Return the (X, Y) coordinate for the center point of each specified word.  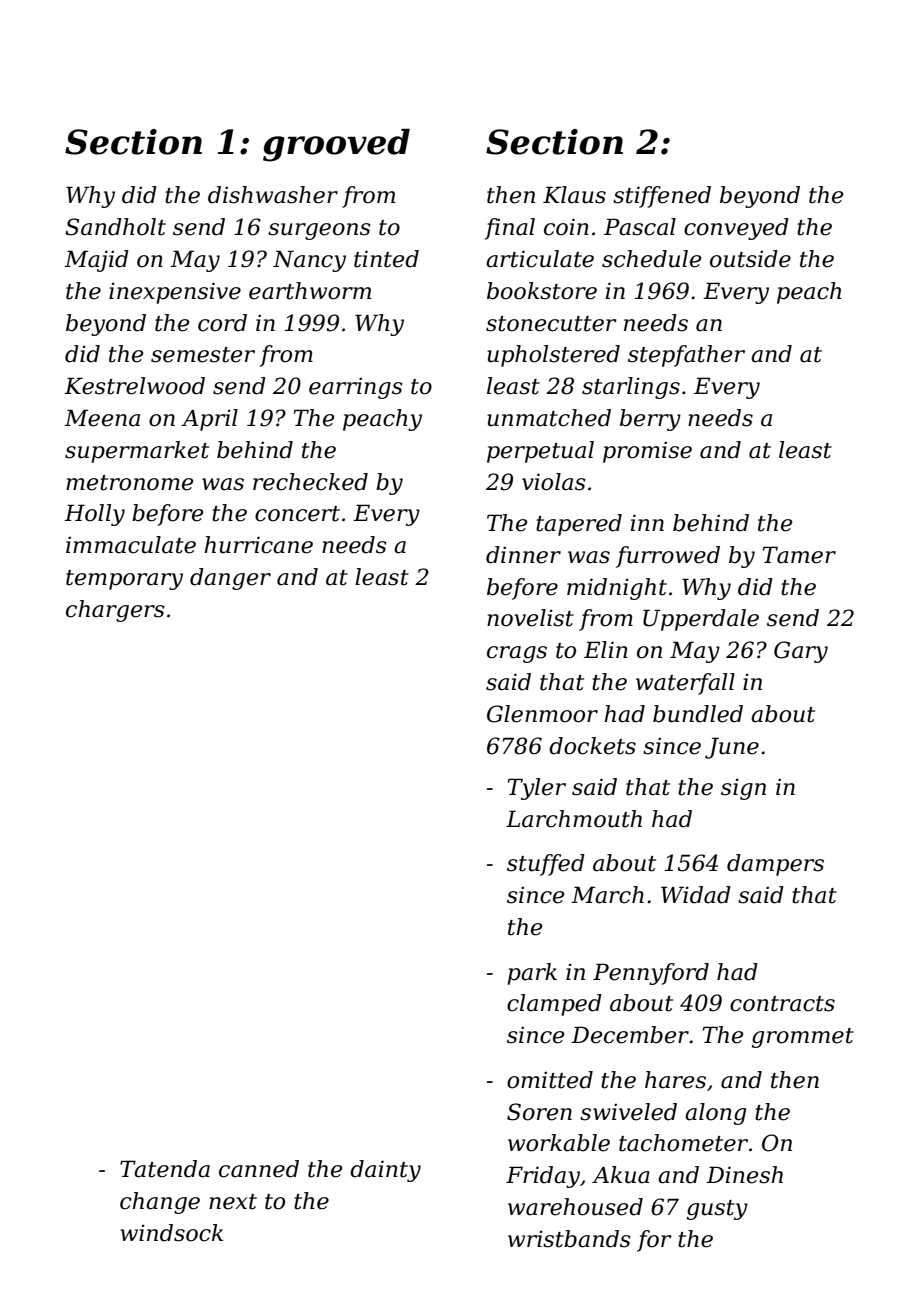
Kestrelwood (134, 386)
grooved (336, 145)
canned (259, 1169)
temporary (124, 580)
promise (647, 452)
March (607, 895)
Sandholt (115, 227)
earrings (356, 388)
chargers (115, 611)
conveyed (736, 229)
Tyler (537, 789)
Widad (696, 895)
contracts (782, 1004)
